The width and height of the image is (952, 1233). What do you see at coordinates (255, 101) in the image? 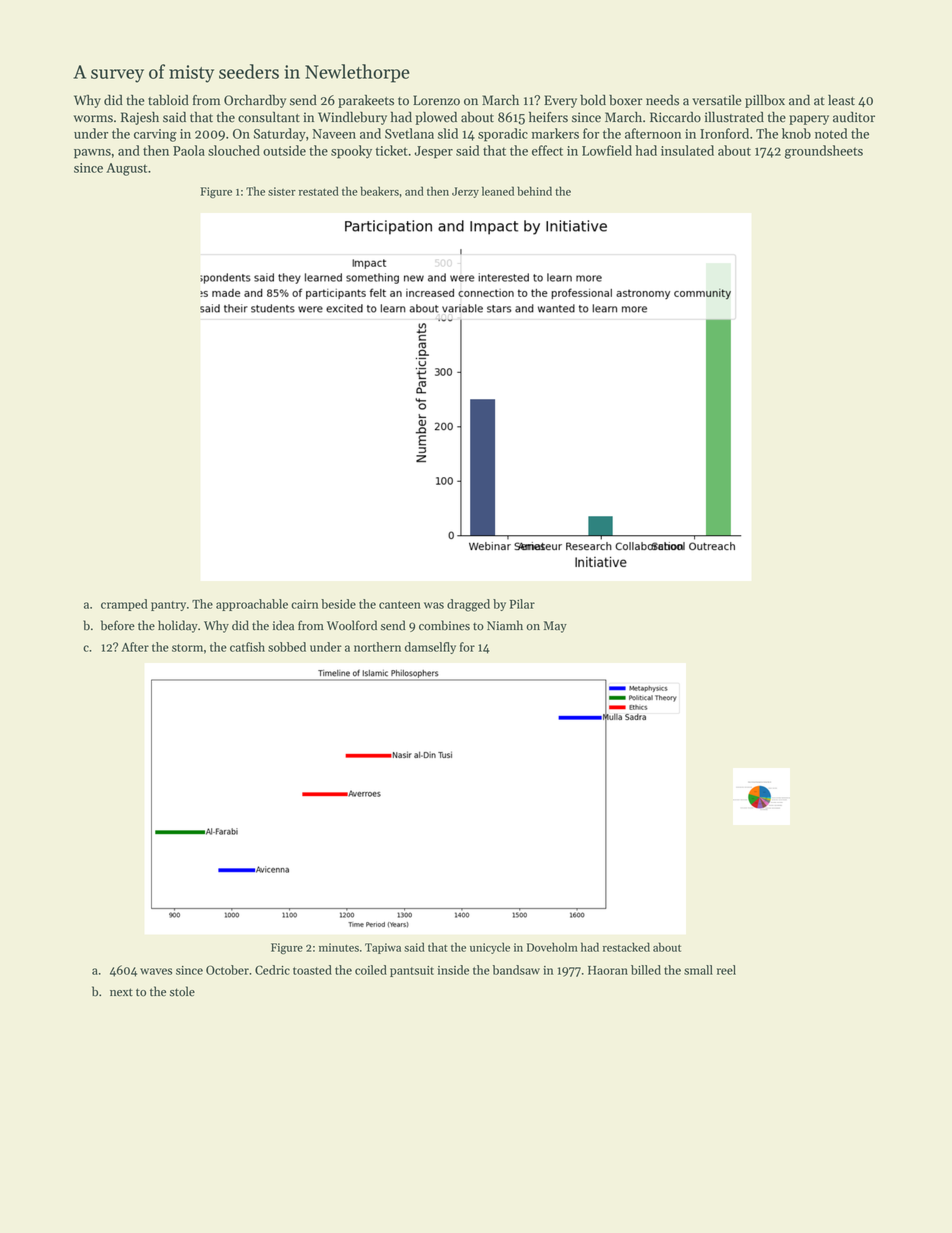
I see `Orchardby` at bounding box center [255, 101].
